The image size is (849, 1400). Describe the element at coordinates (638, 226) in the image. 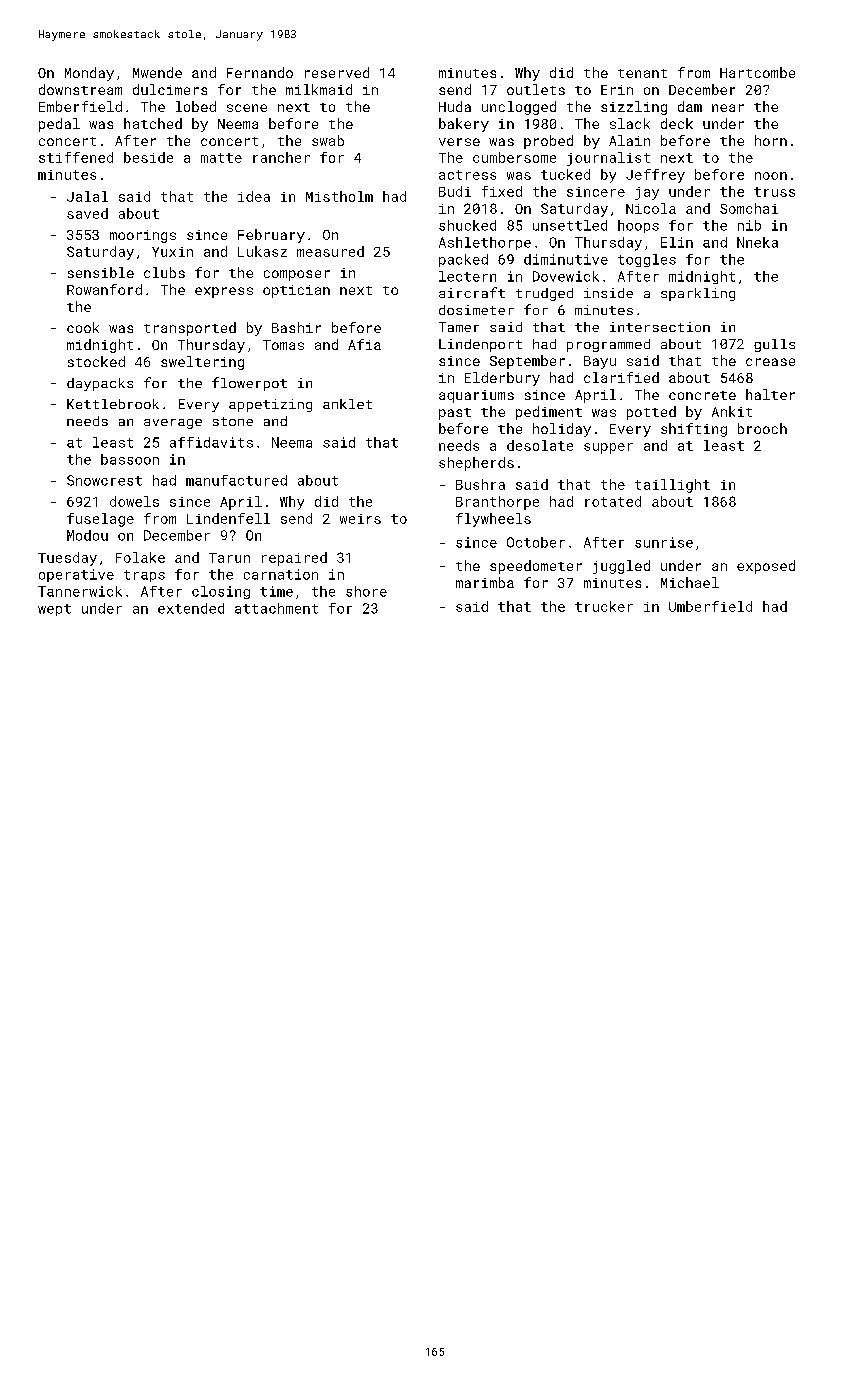

I see `hoops` at that location.
